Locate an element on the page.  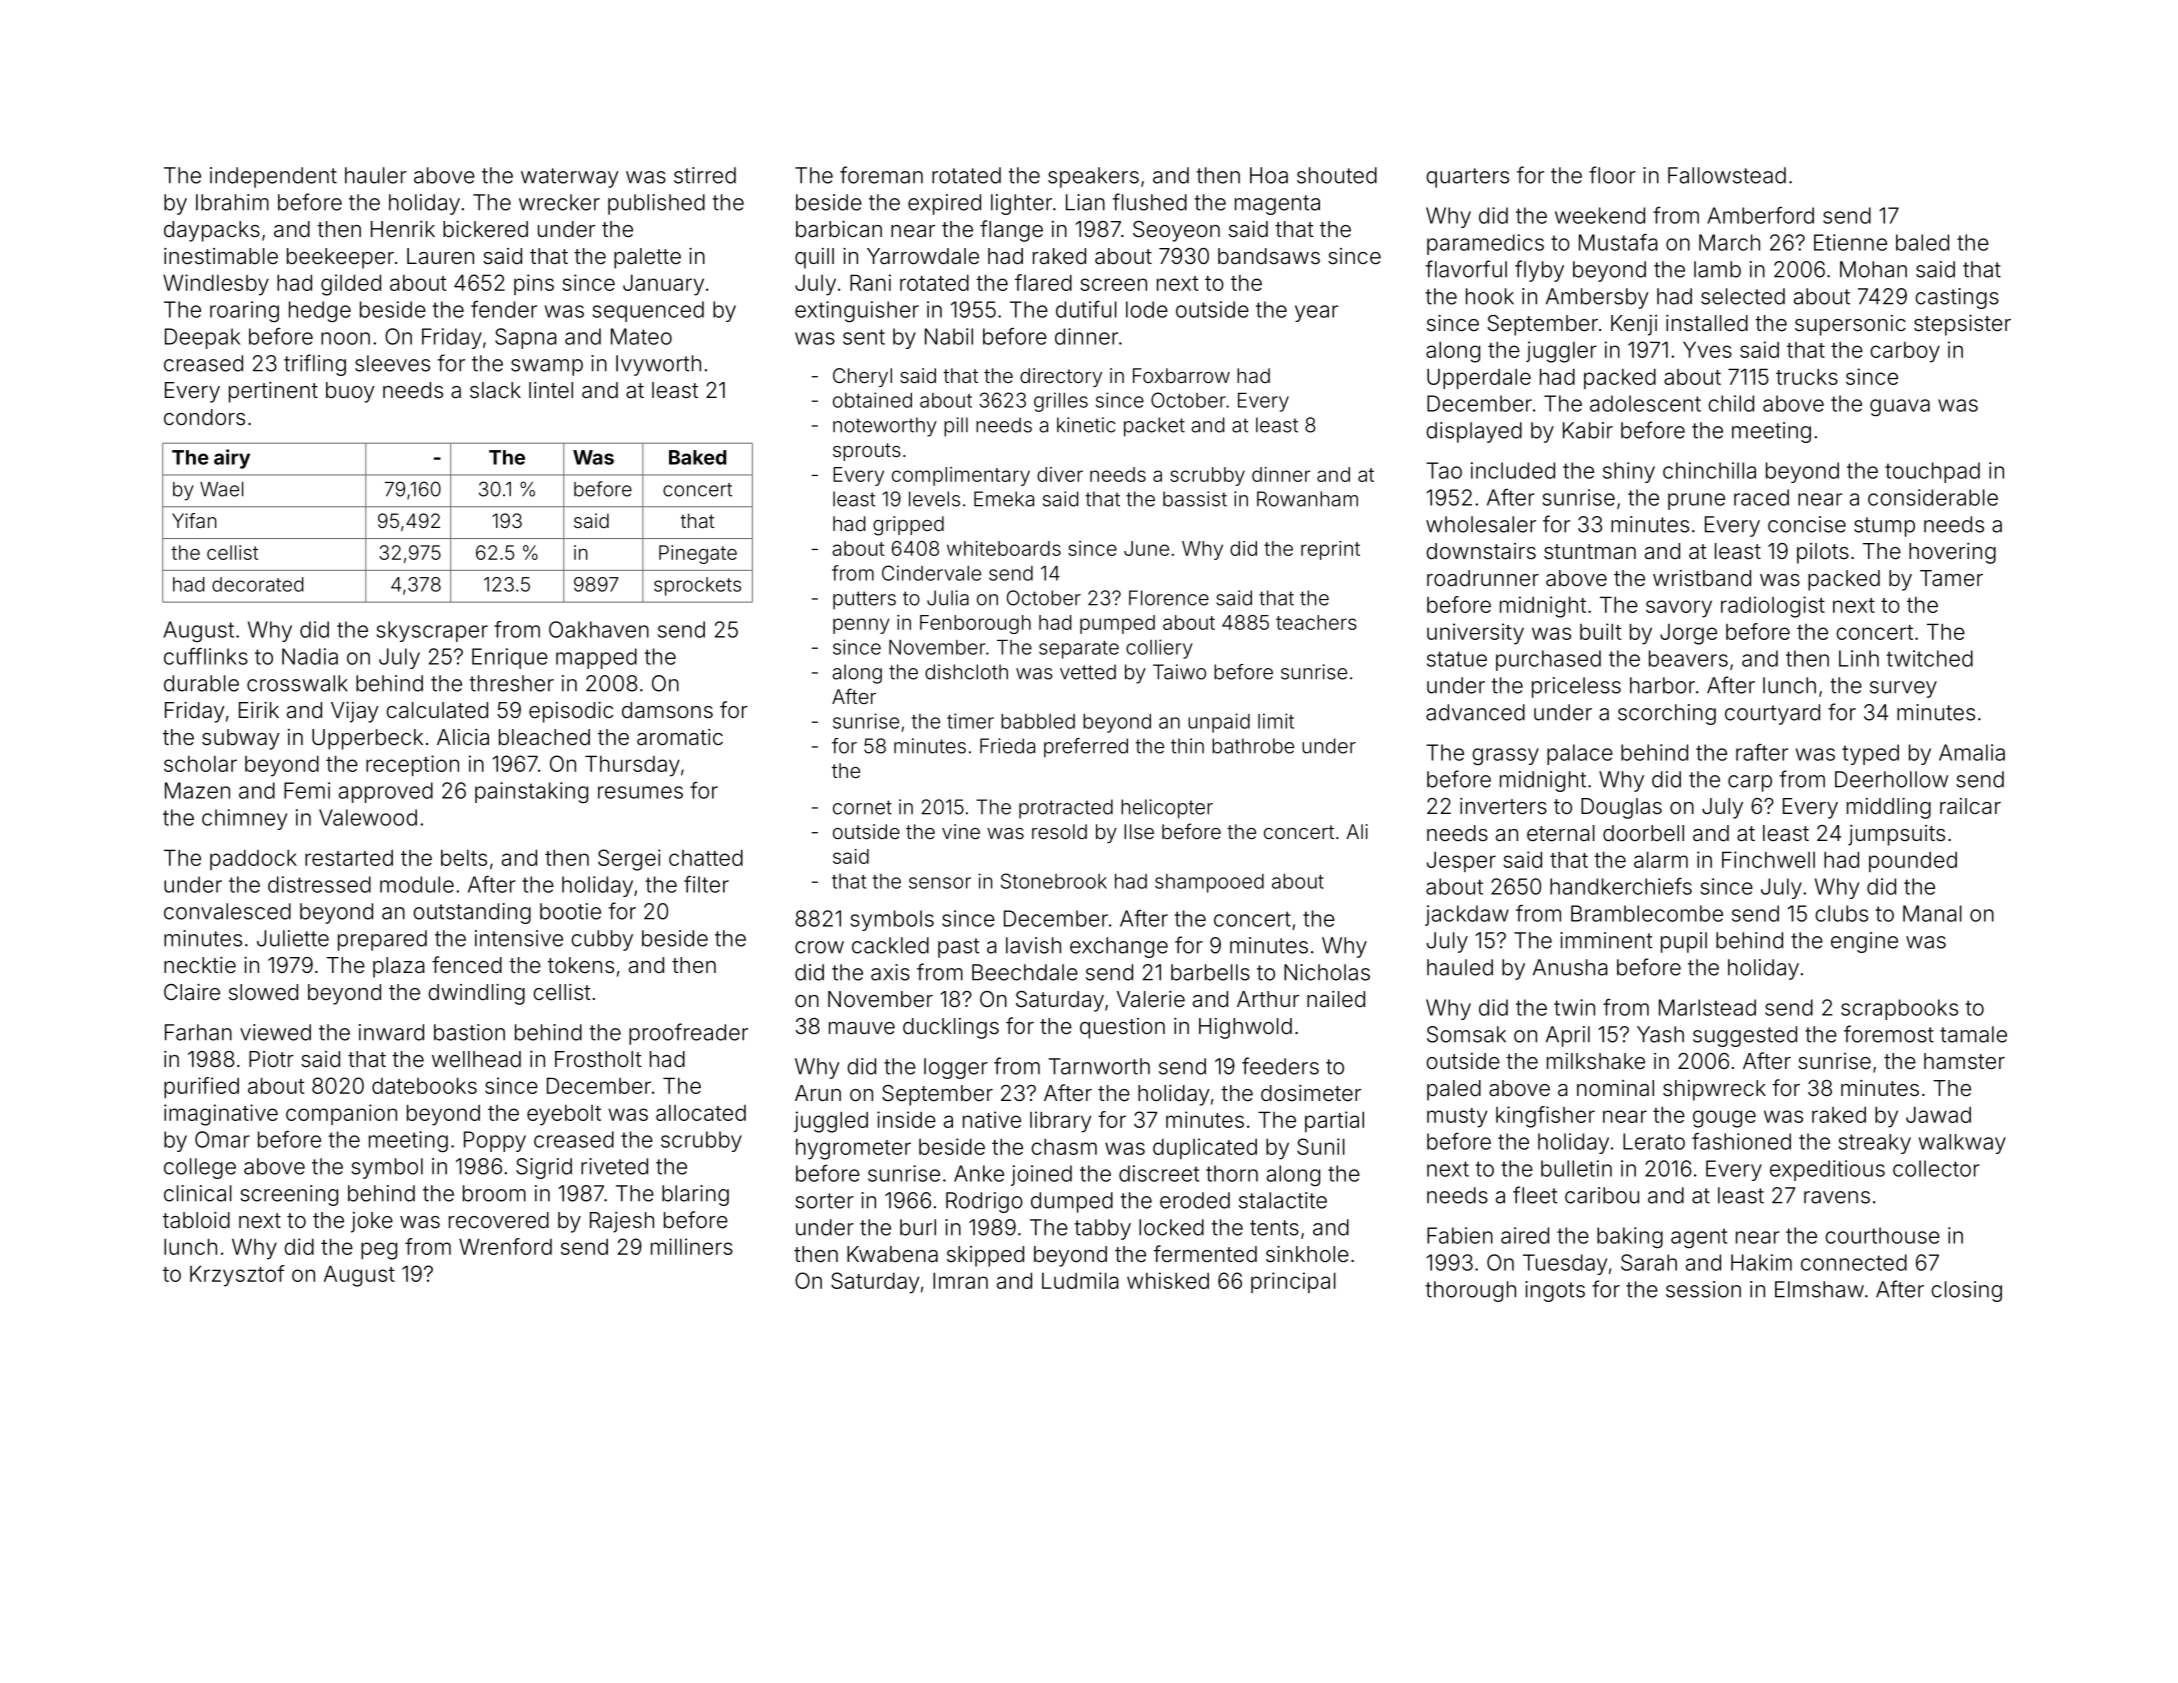
closing is located at coordinates (1966, 1291).
